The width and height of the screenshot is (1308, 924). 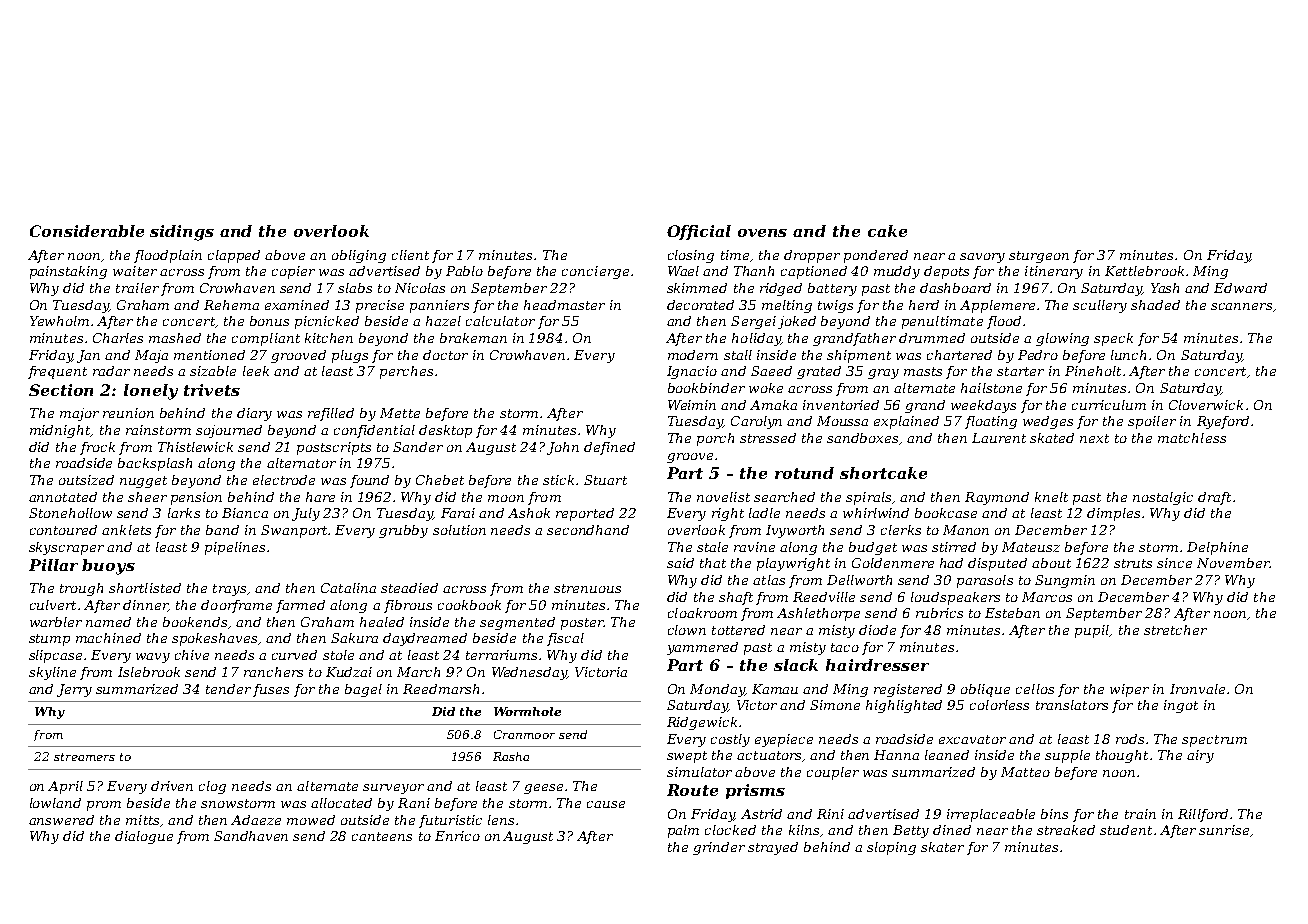 What do you see at coordinates (1039, 257) in the screenshot?
I see `sturgeon` at bounding box center [1039, 257].
